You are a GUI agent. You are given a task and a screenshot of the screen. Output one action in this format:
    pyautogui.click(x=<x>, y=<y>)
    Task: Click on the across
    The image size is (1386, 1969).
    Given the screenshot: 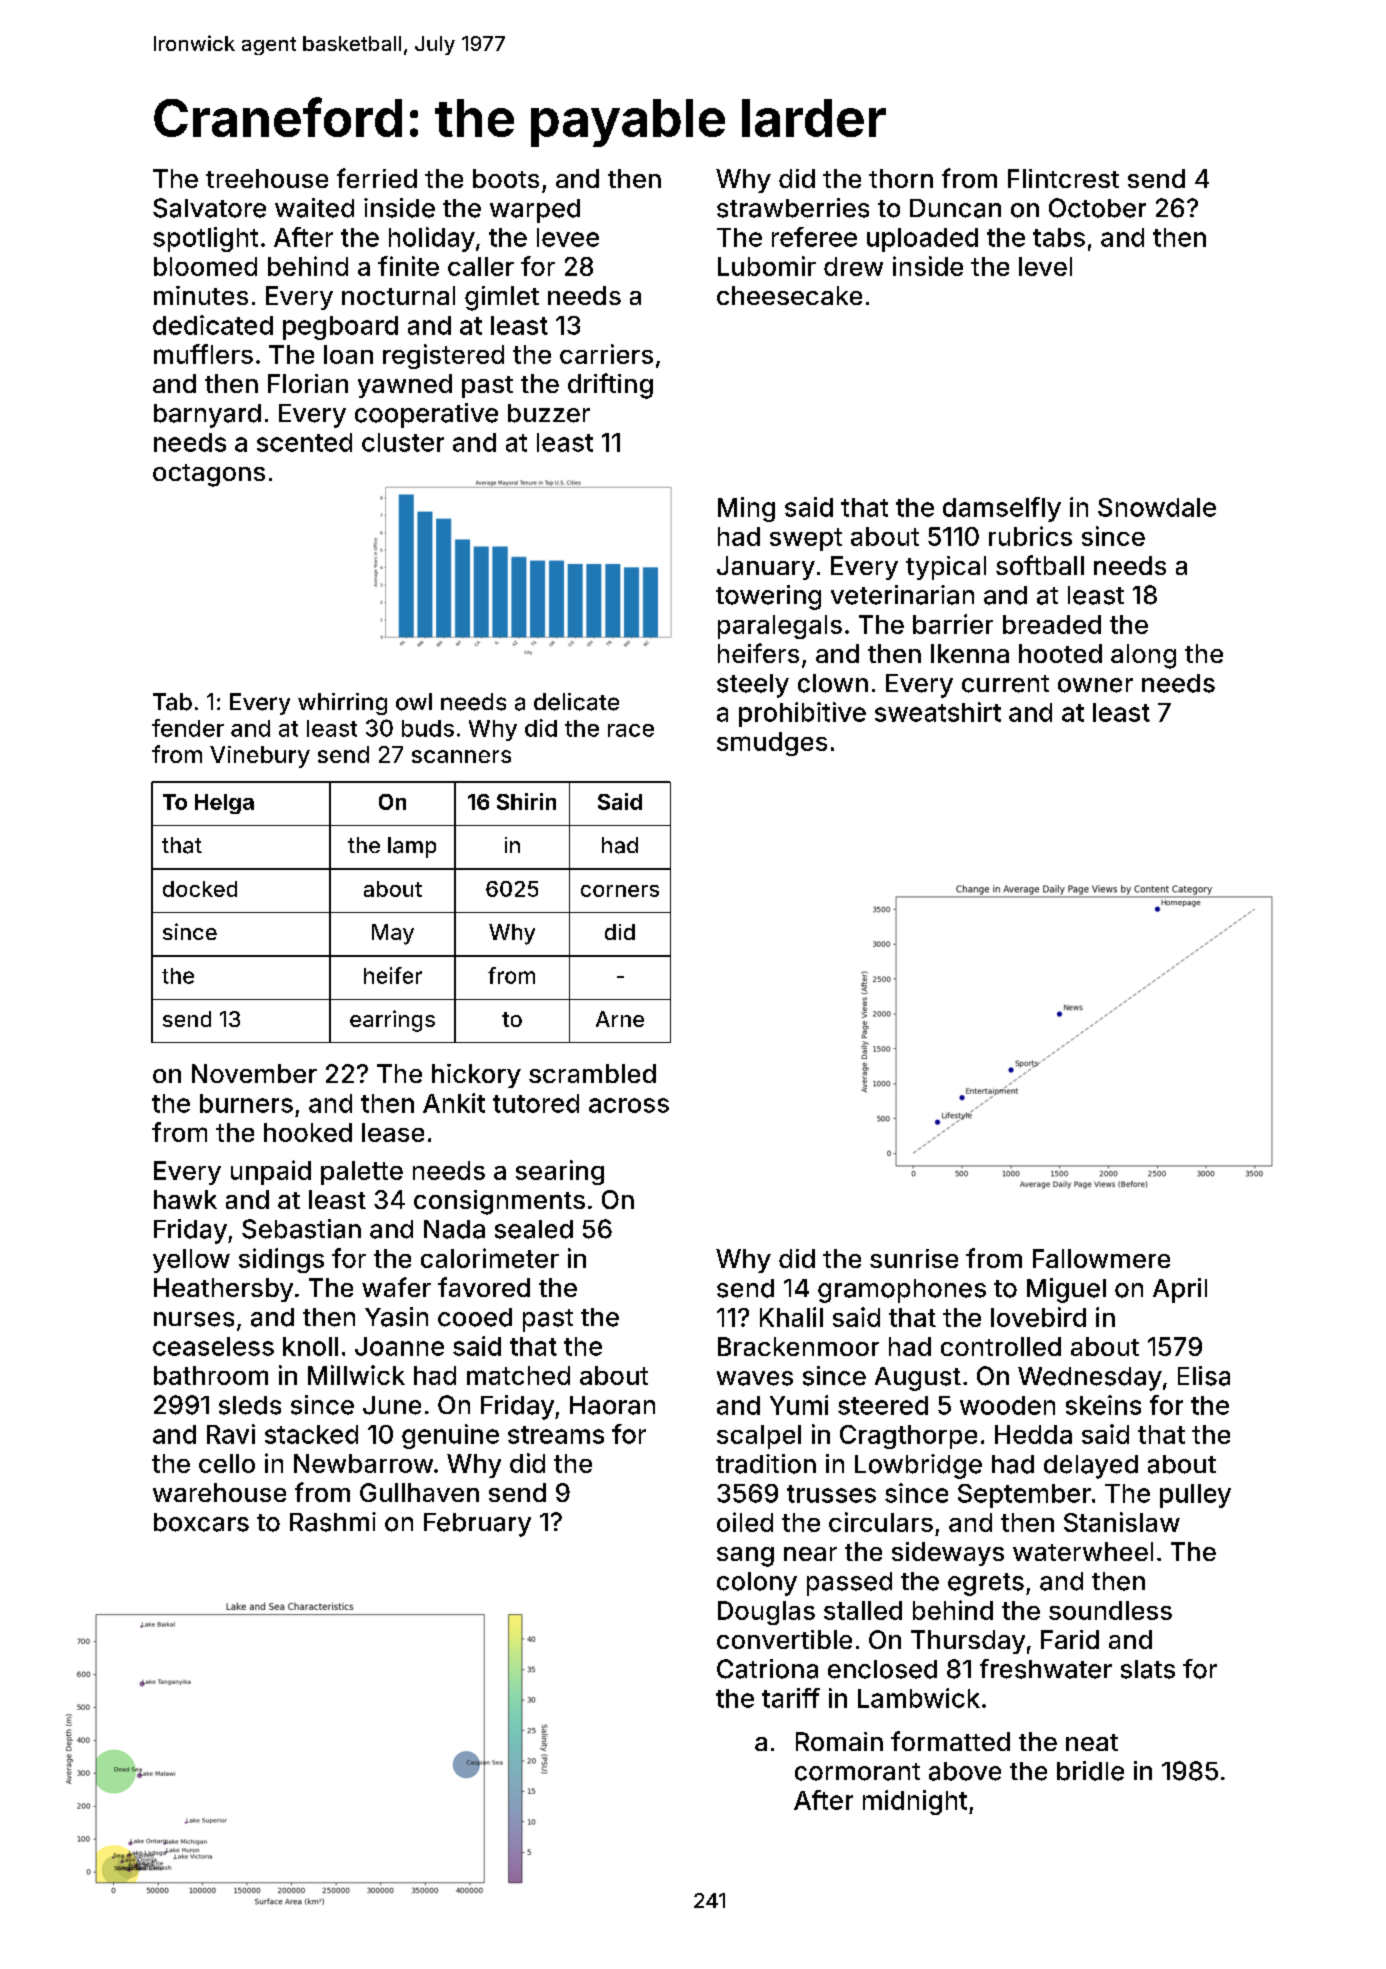 What is the action you would take?
    pyautogui.click(x=629, y=1105)
